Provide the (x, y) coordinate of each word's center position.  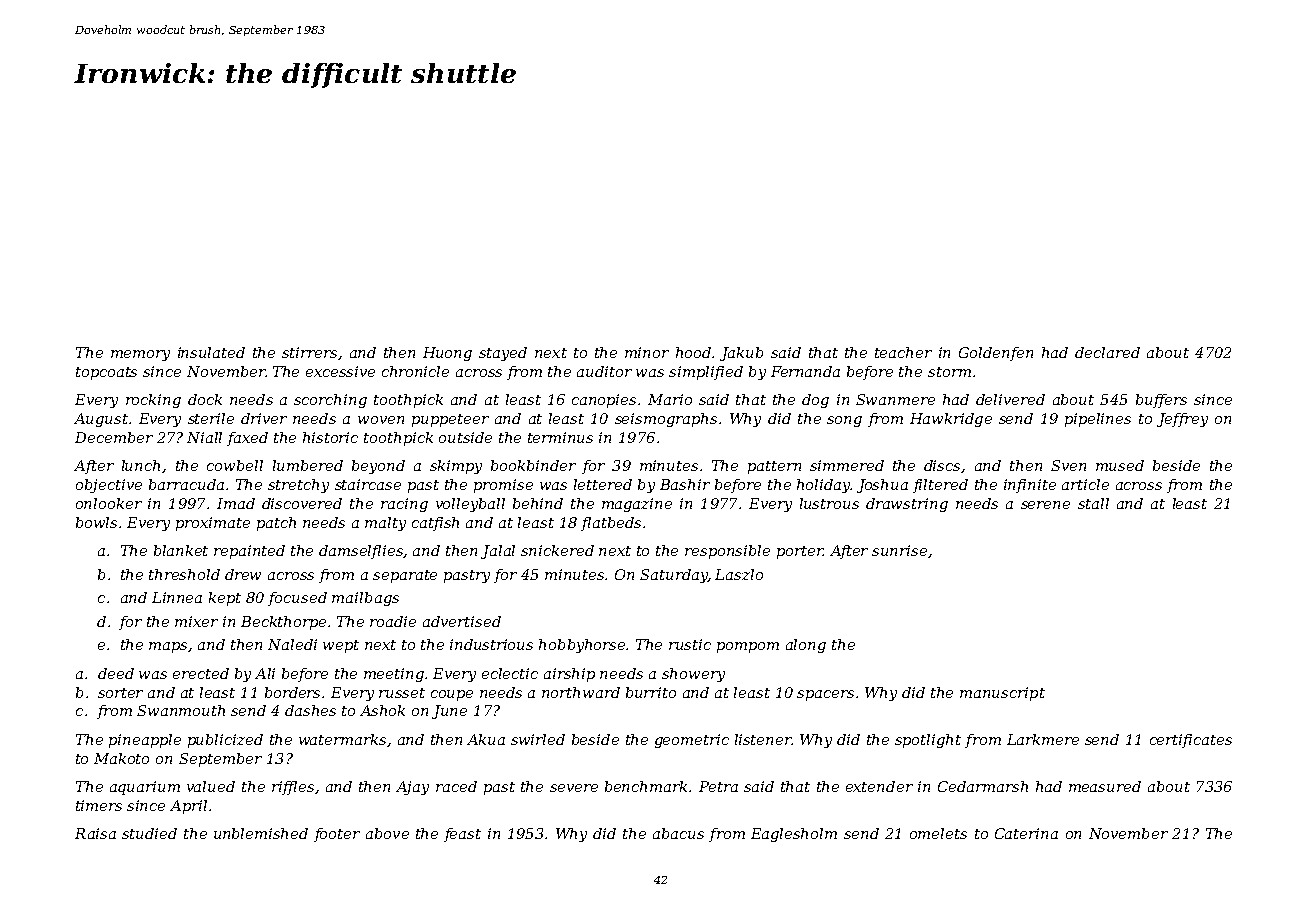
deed (116, 673)
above (387, 833)
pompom (748, 647)
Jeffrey (1182, 420)
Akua (486, 739)
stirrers (309, 352)
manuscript (1002, 694)
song (844, 421)
